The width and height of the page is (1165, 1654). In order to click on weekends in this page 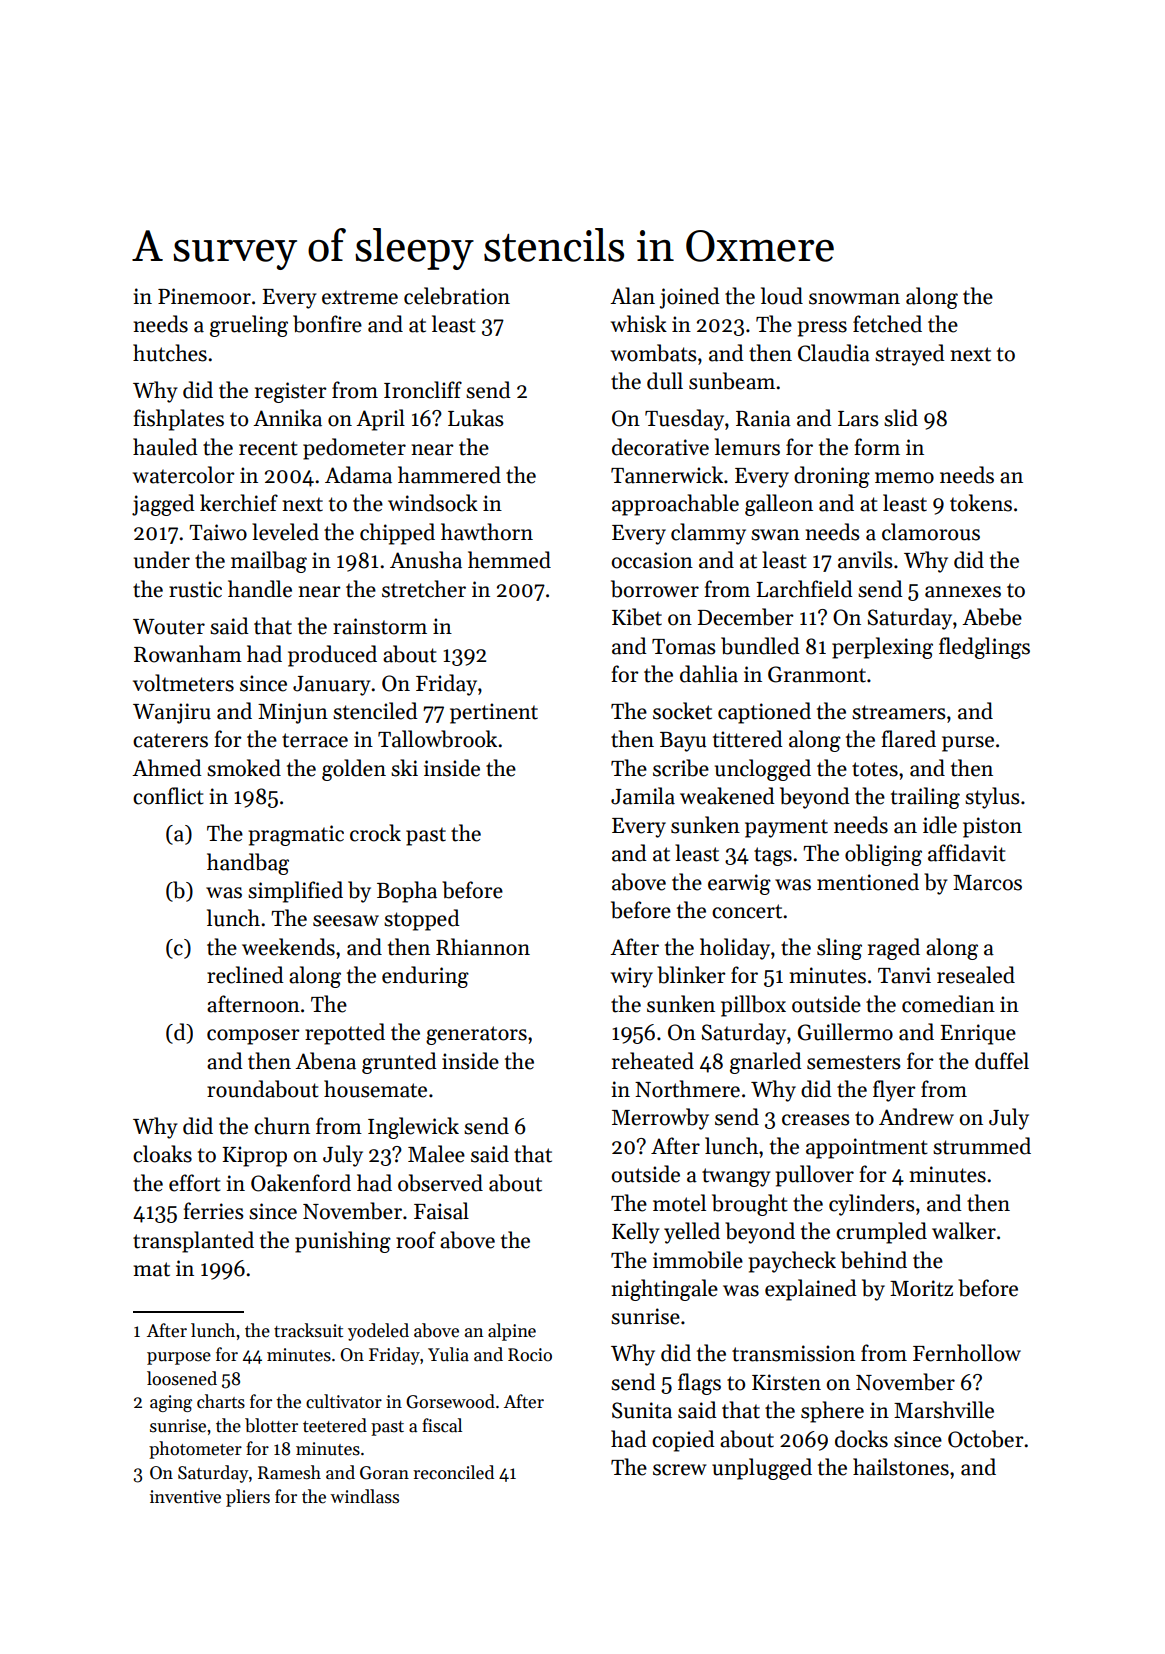, I will do `click(288, 947)`.
